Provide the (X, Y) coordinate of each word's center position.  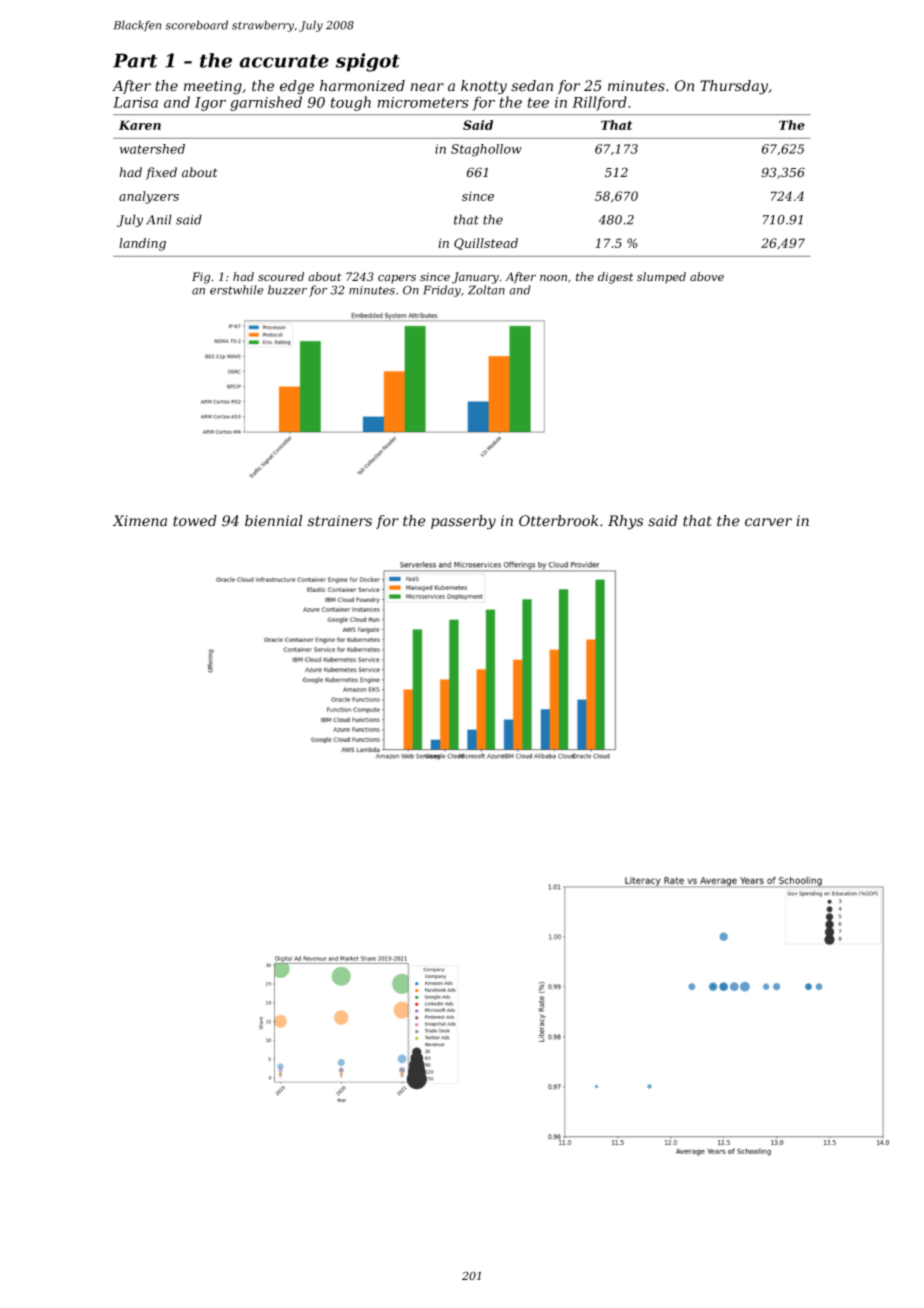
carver (768, 522)
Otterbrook (558, 521)
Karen (140, 125)
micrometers (423, 102)
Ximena (139, 521)
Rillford (599, 103)
